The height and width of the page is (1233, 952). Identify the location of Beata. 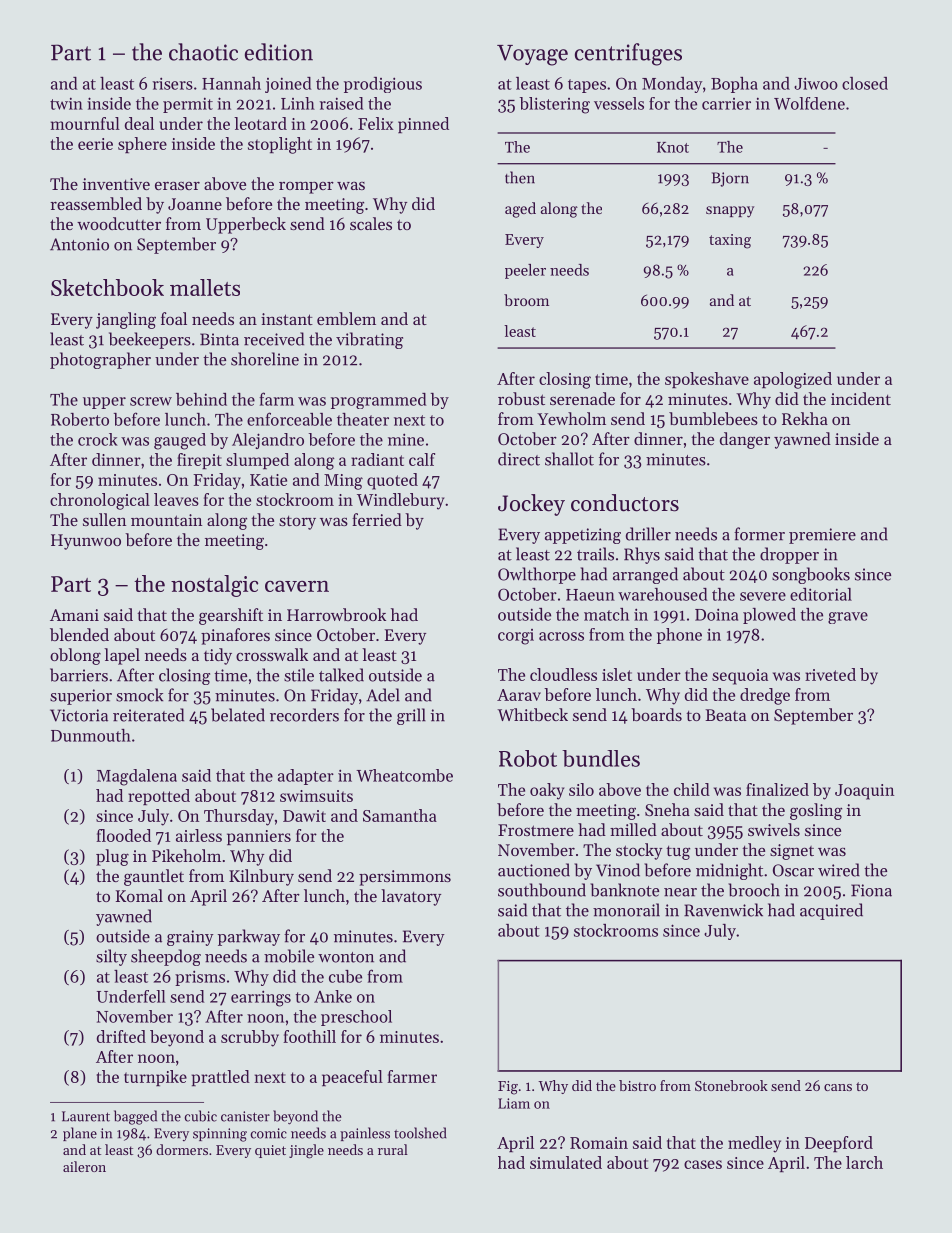
(725, 715).
